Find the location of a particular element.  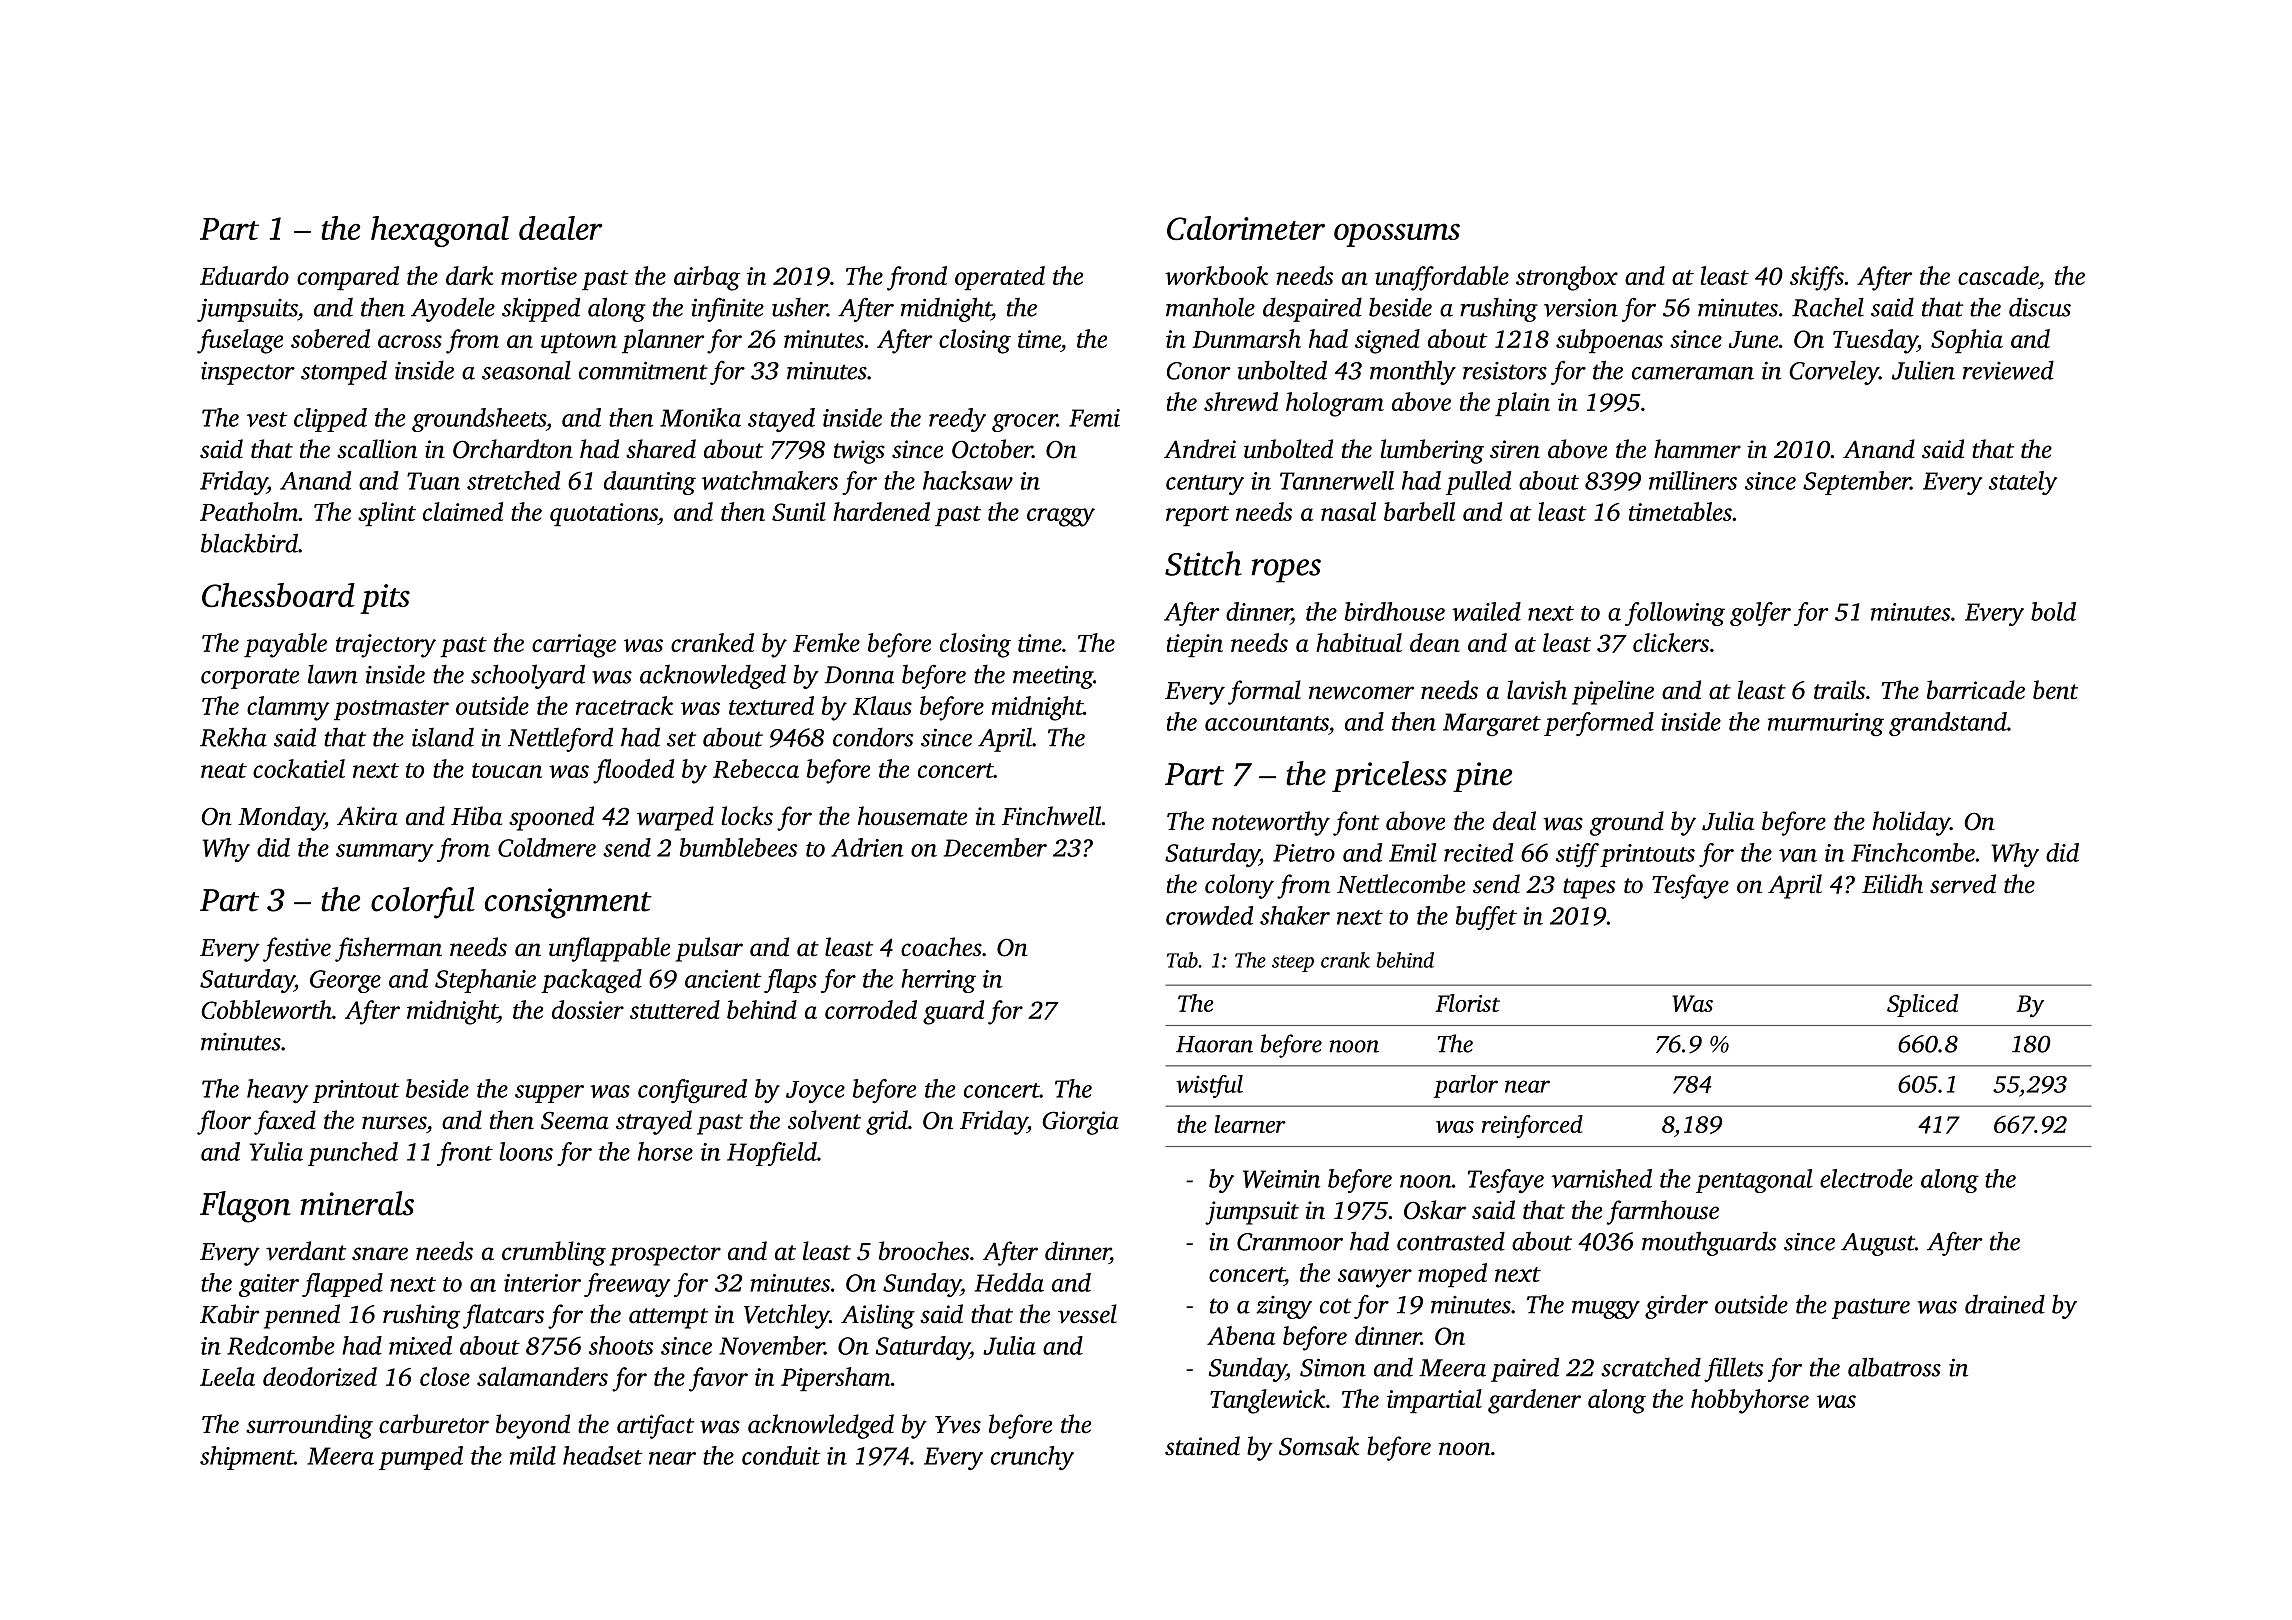

Akira is located at coordinates (367, 816).
